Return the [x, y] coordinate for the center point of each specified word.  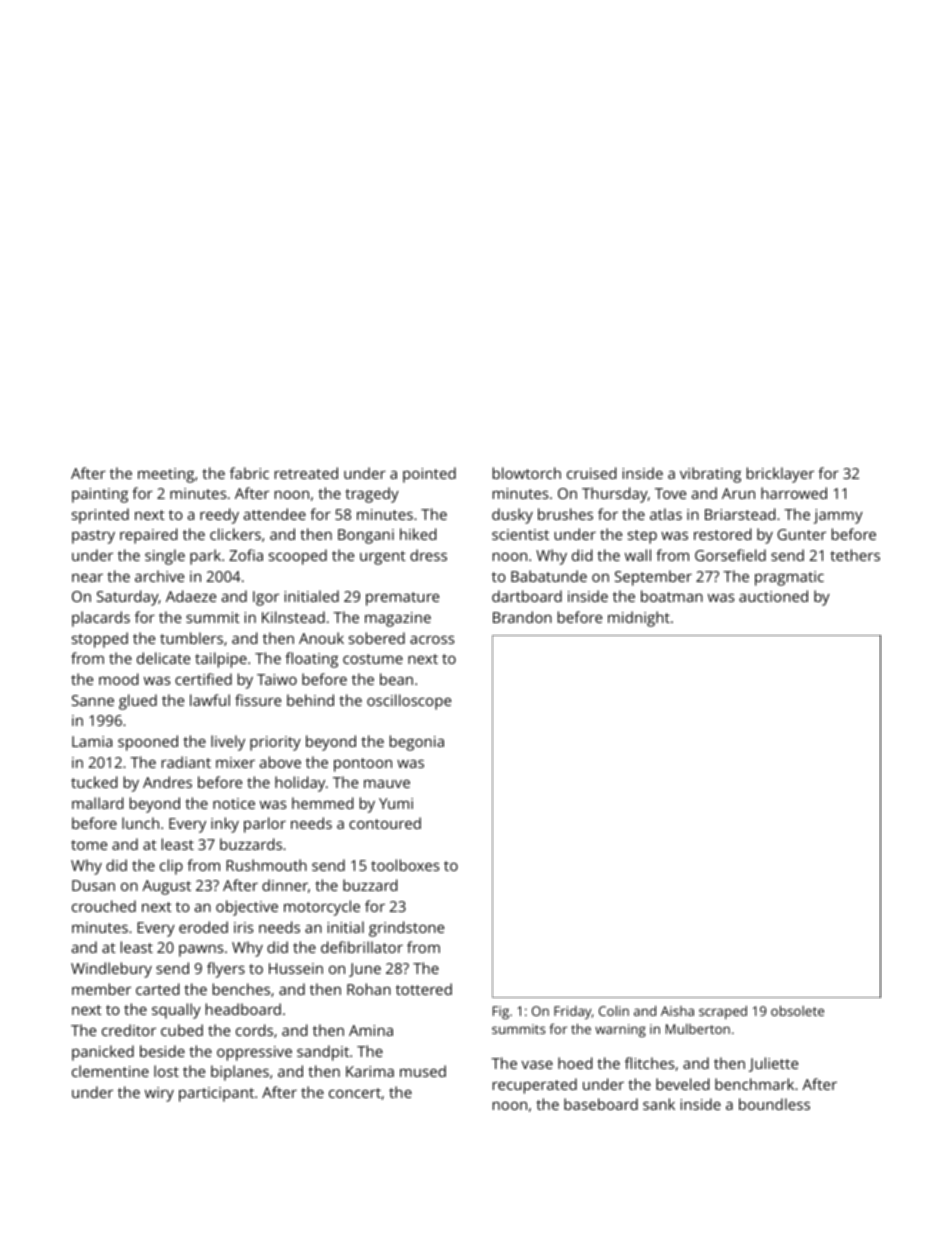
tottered [424, 989]
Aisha [677, 1011]
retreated [306, 473]
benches [241, 989]
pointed [429, 475]
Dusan [93, 885]
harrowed [794, 493]
